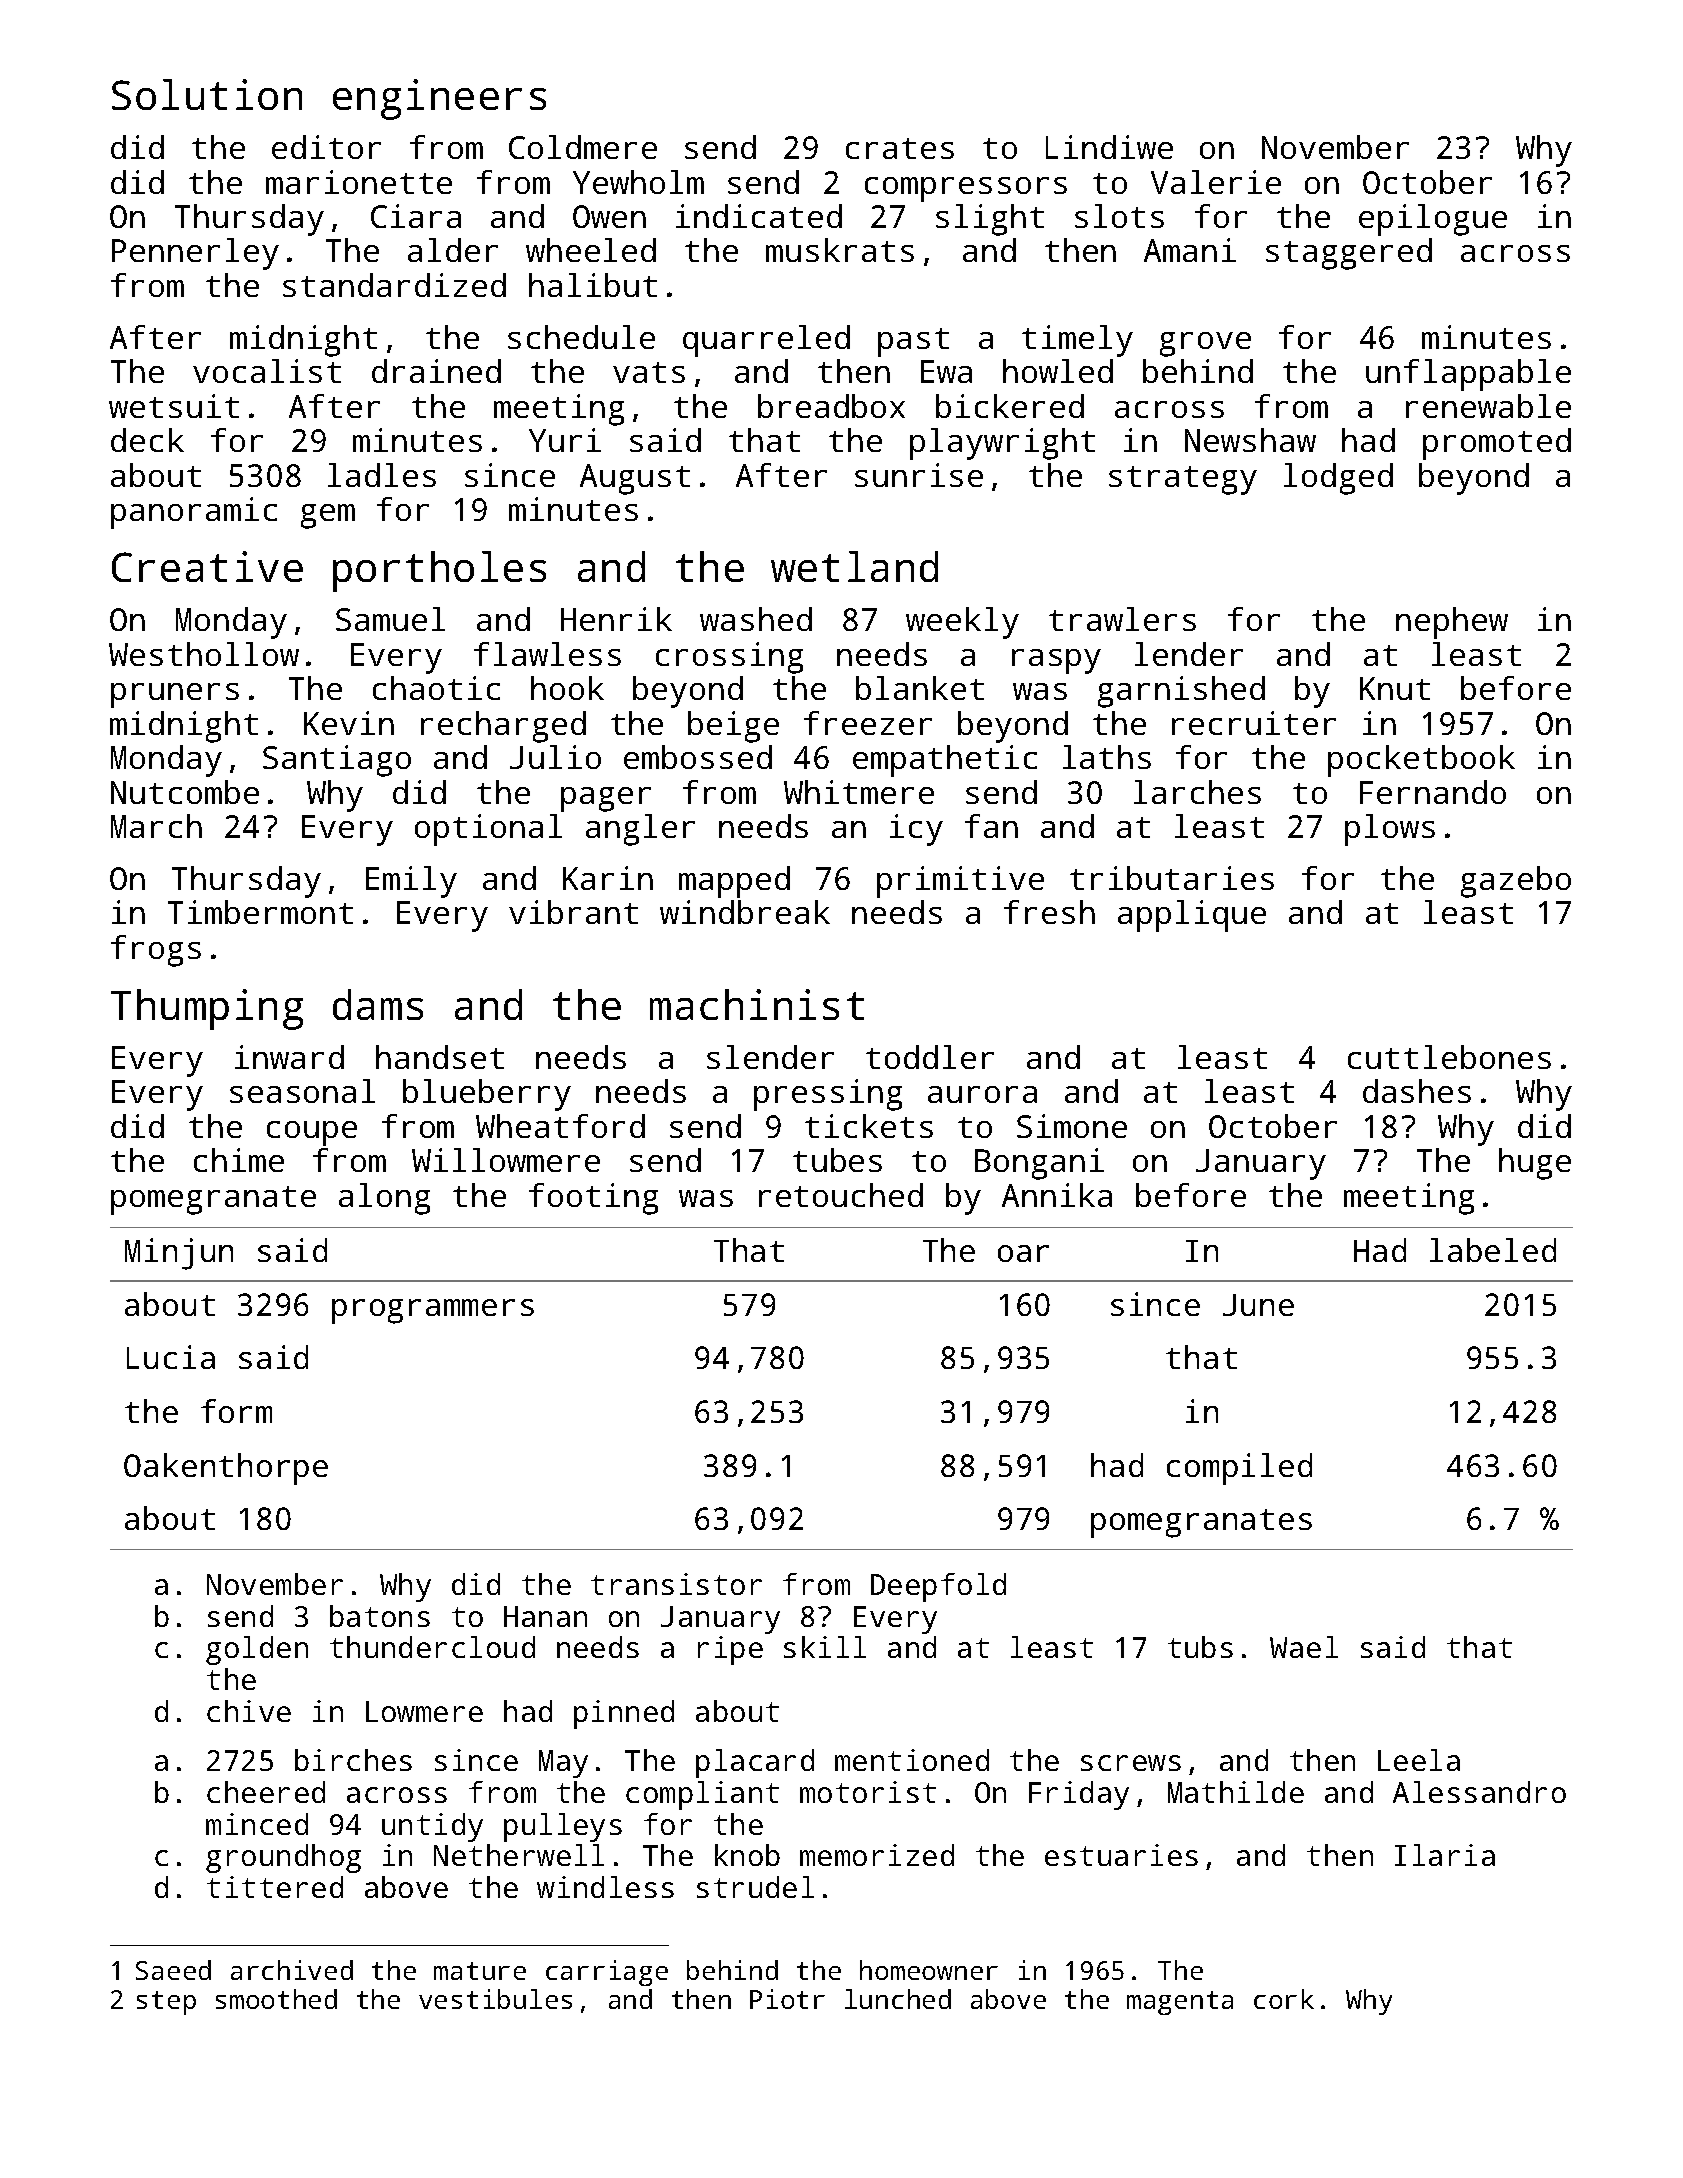 The width and height of the screenshot is (1683, 2178). Describe the element at coordinates (900, 148) in the screenshot. I see `crates` at that location.
